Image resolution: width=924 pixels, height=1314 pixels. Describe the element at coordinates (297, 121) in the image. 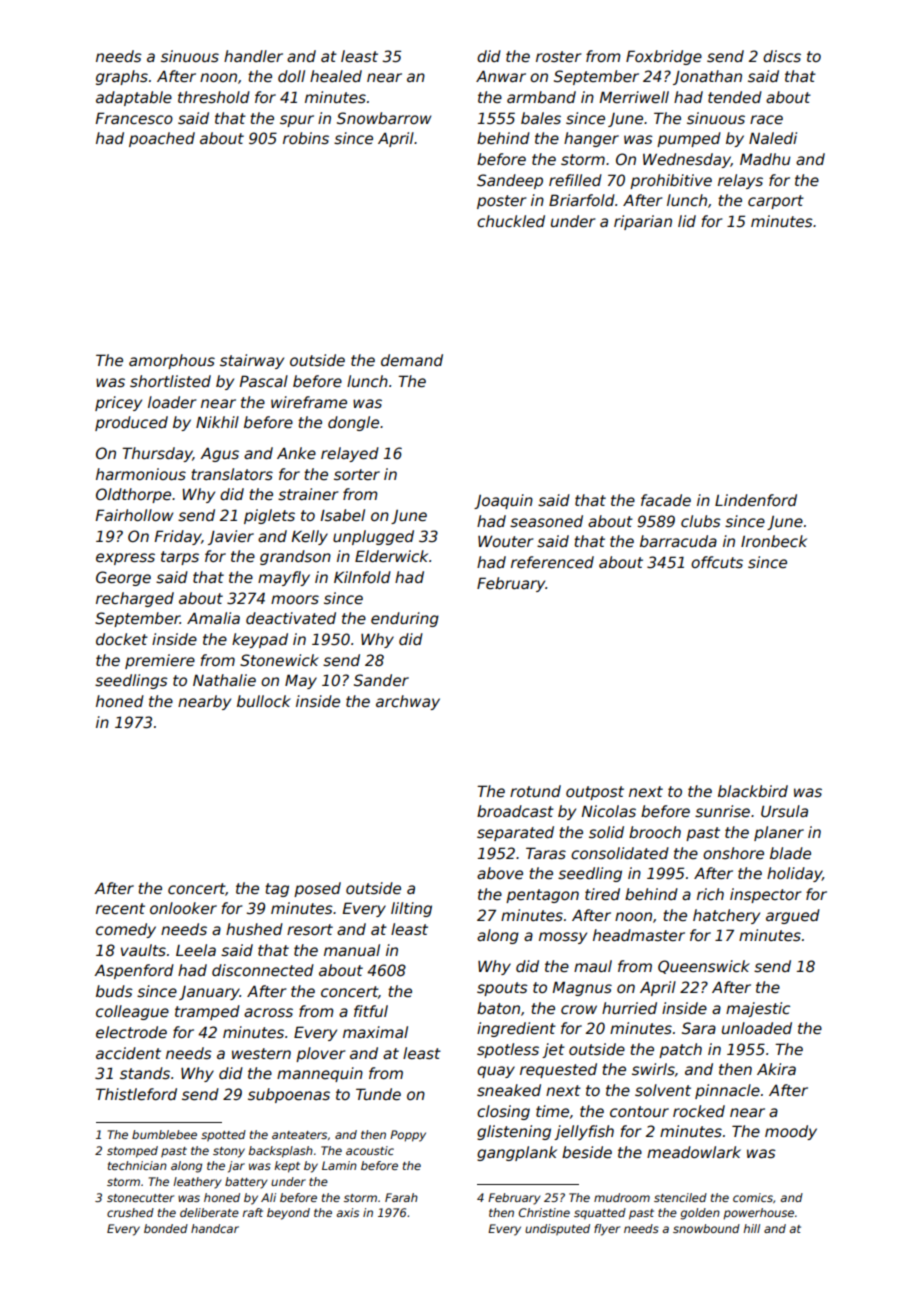

I see `spur` at that location.
